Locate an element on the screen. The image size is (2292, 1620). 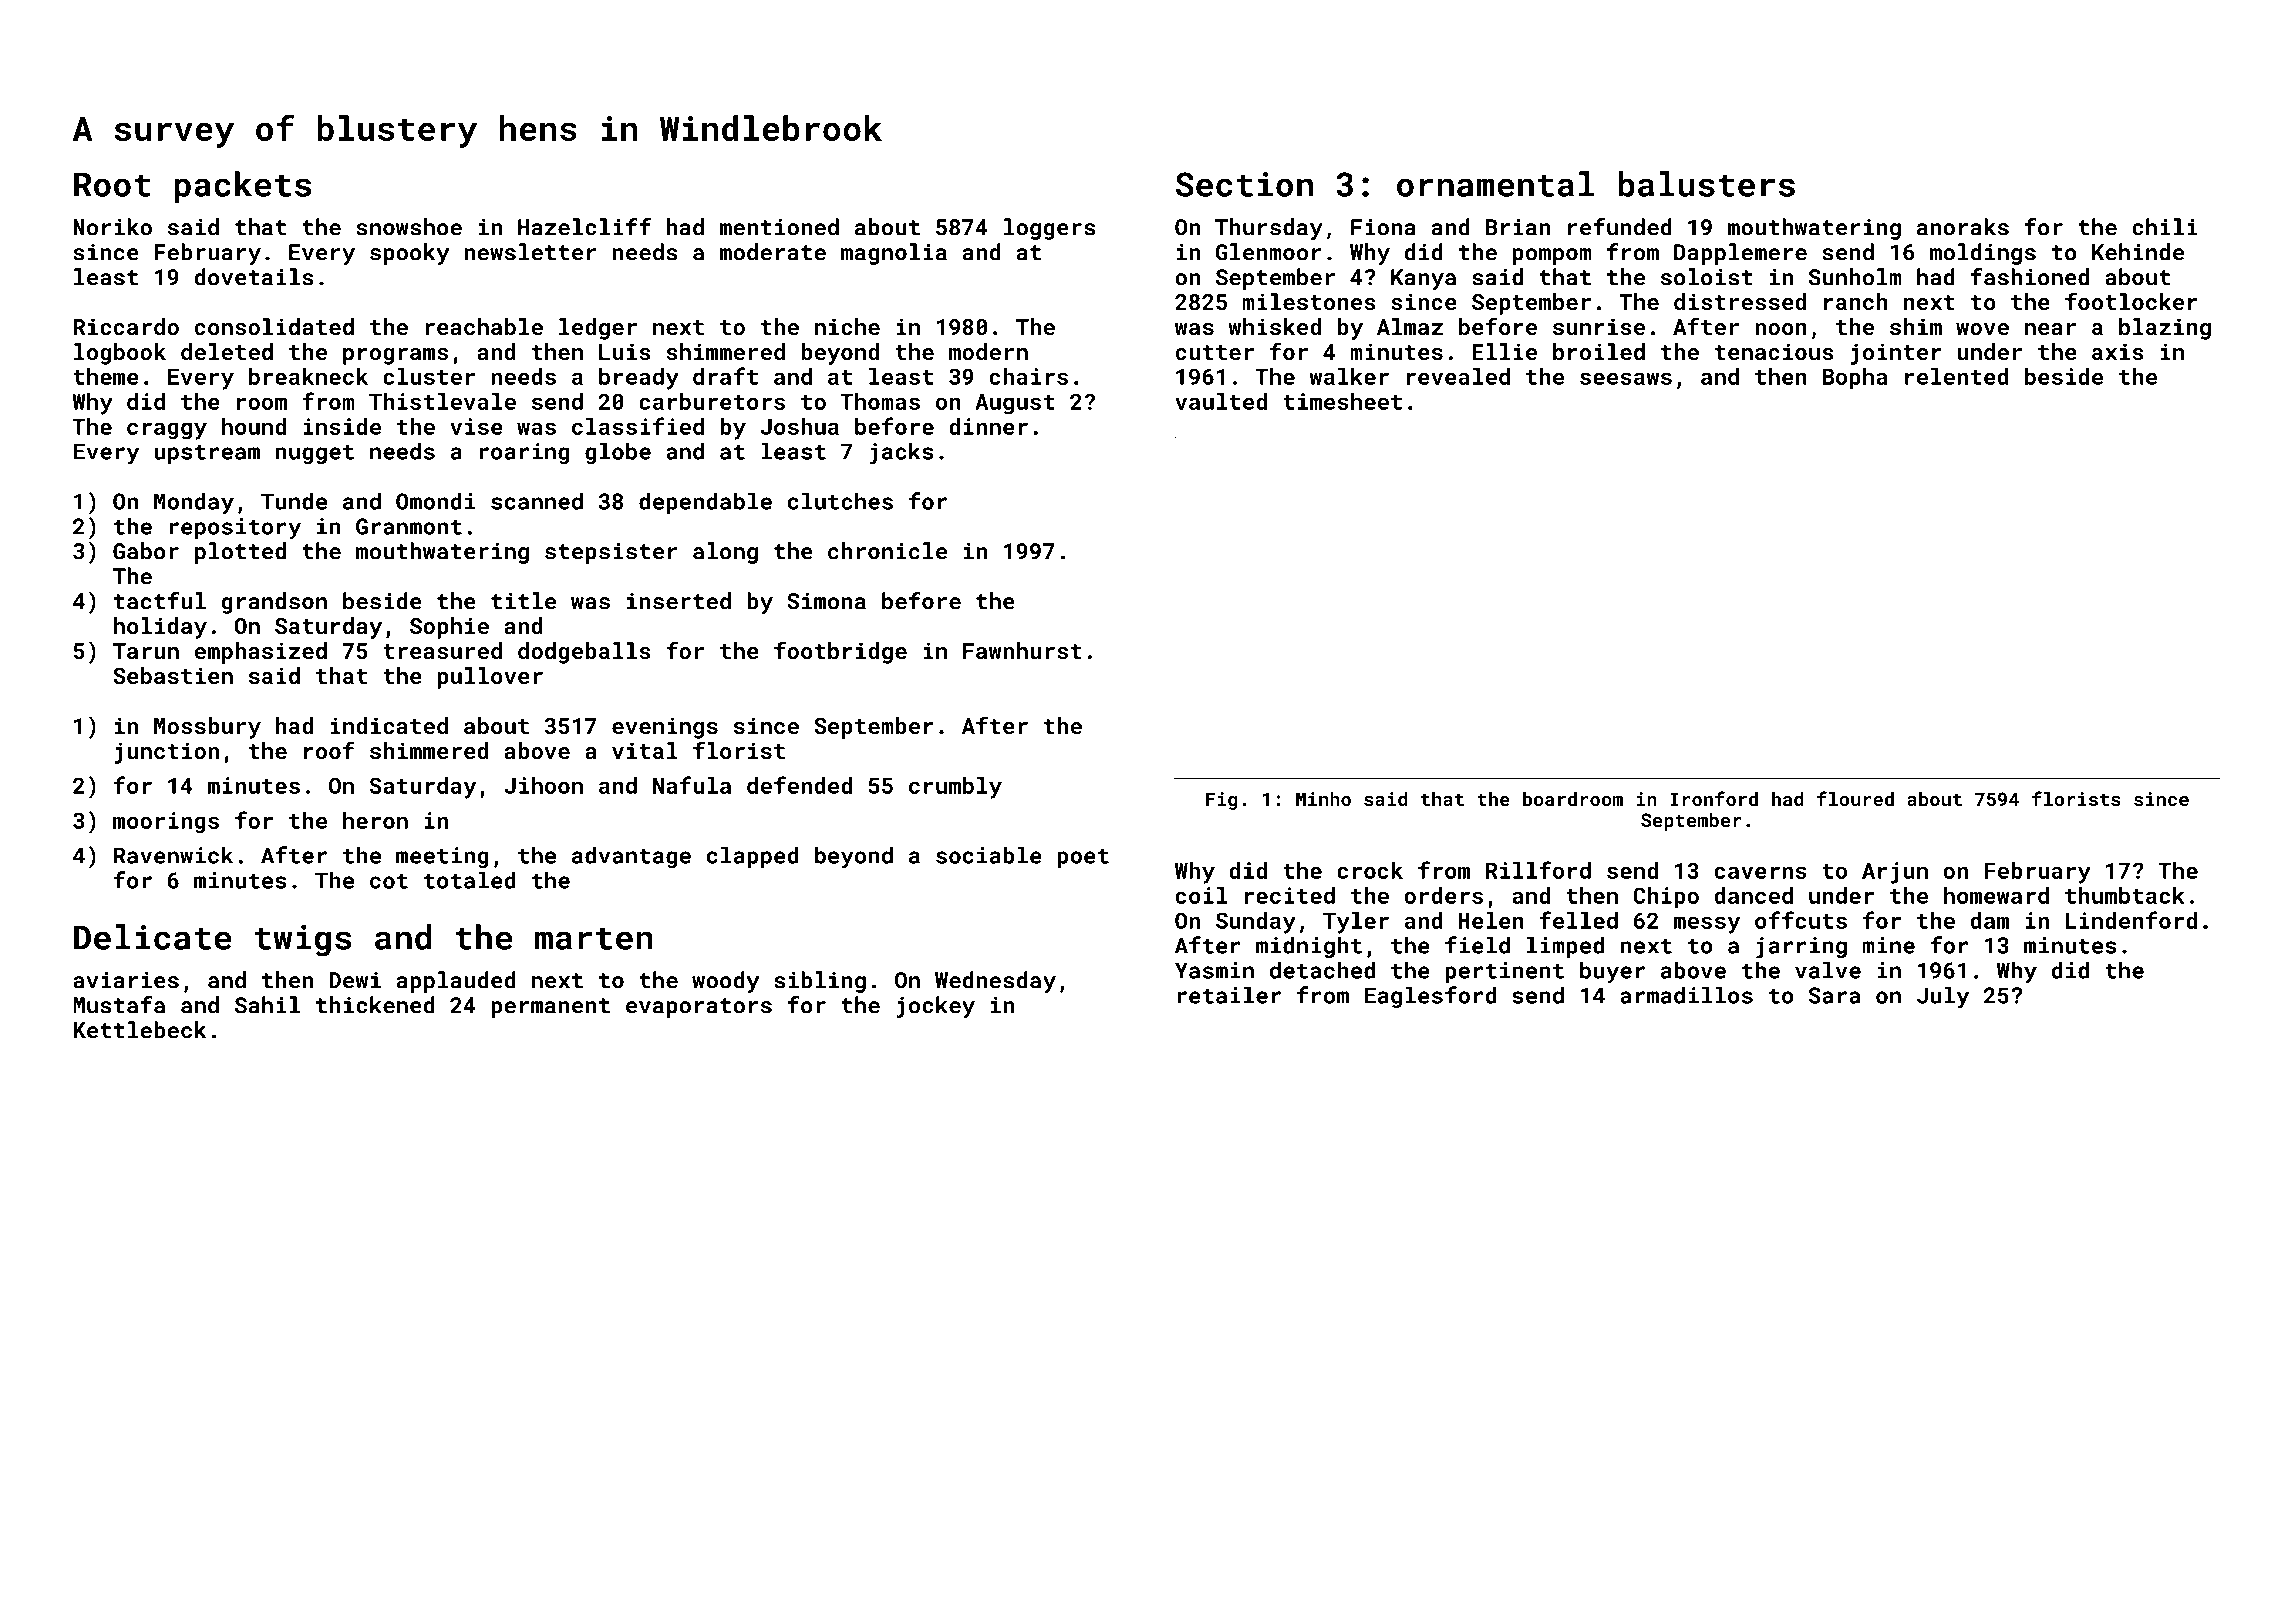
offcuts is located at coordinates (1801, 920).
